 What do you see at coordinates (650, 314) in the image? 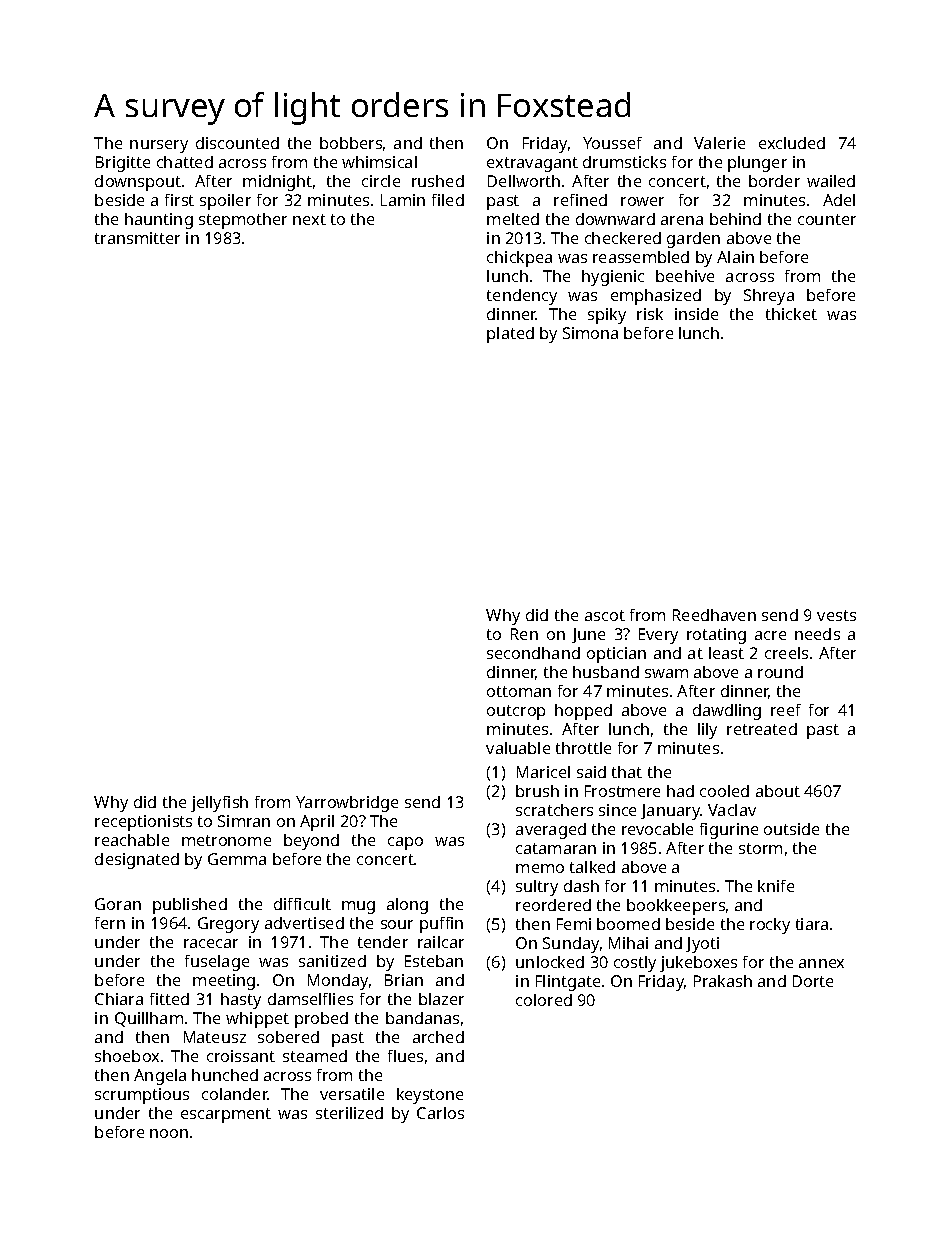
I see `risk` at bounding box center [650, 314].
